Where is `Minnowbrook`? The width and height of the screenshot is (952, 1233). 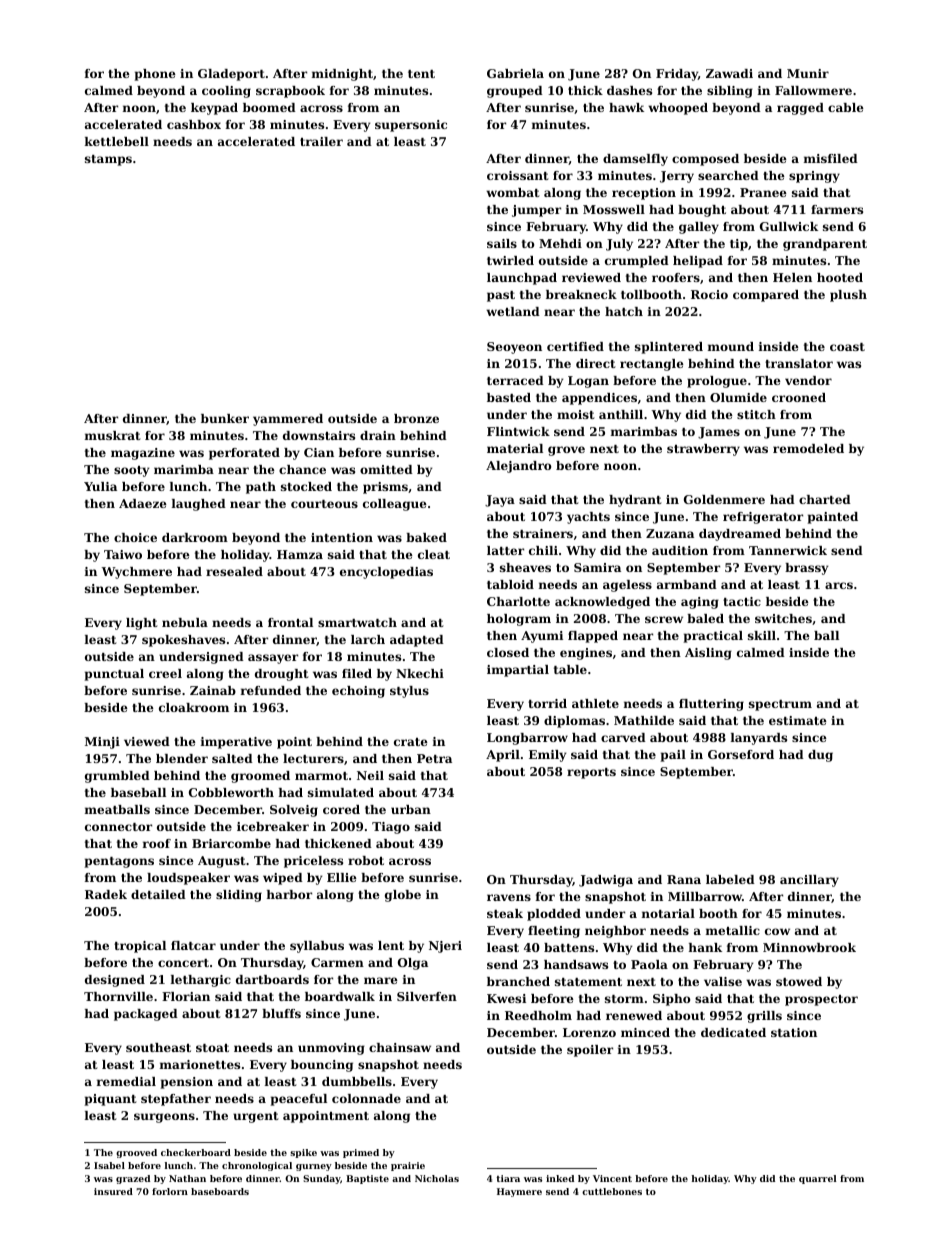 Minnowbrook is located at coordinates (809, 947).
